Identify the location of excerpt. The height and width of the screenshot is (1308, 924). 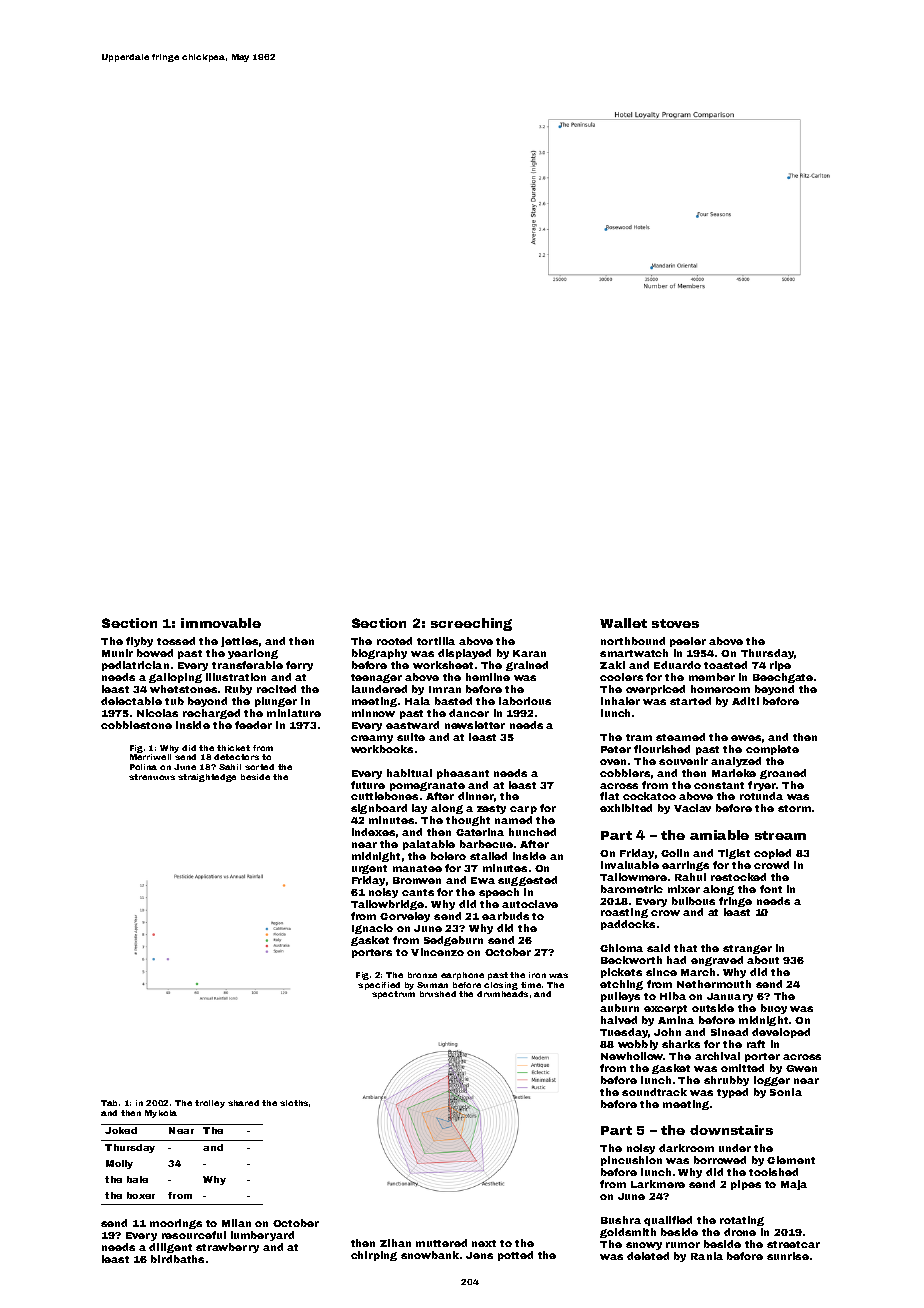
(665, 1009).
